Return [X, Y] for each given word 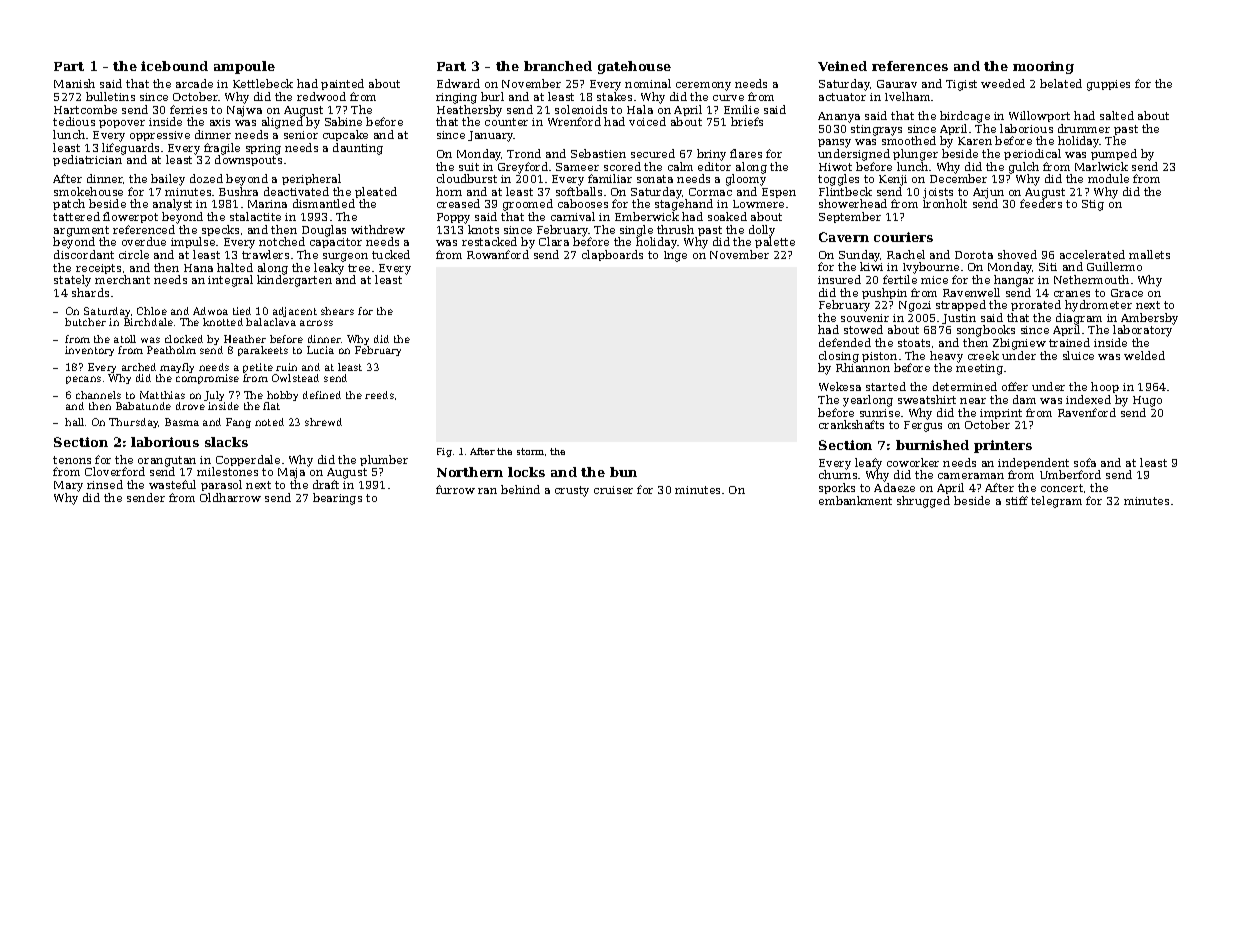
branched [558, 66]
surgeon [345, 257]
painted [342, 84]
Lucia [320, 350]
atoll [125, 339]
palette [775, 242]
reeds [379, 395]
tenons [72, 460]
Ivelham [907, 96]
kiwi [871, 266]
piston [879, 357]
